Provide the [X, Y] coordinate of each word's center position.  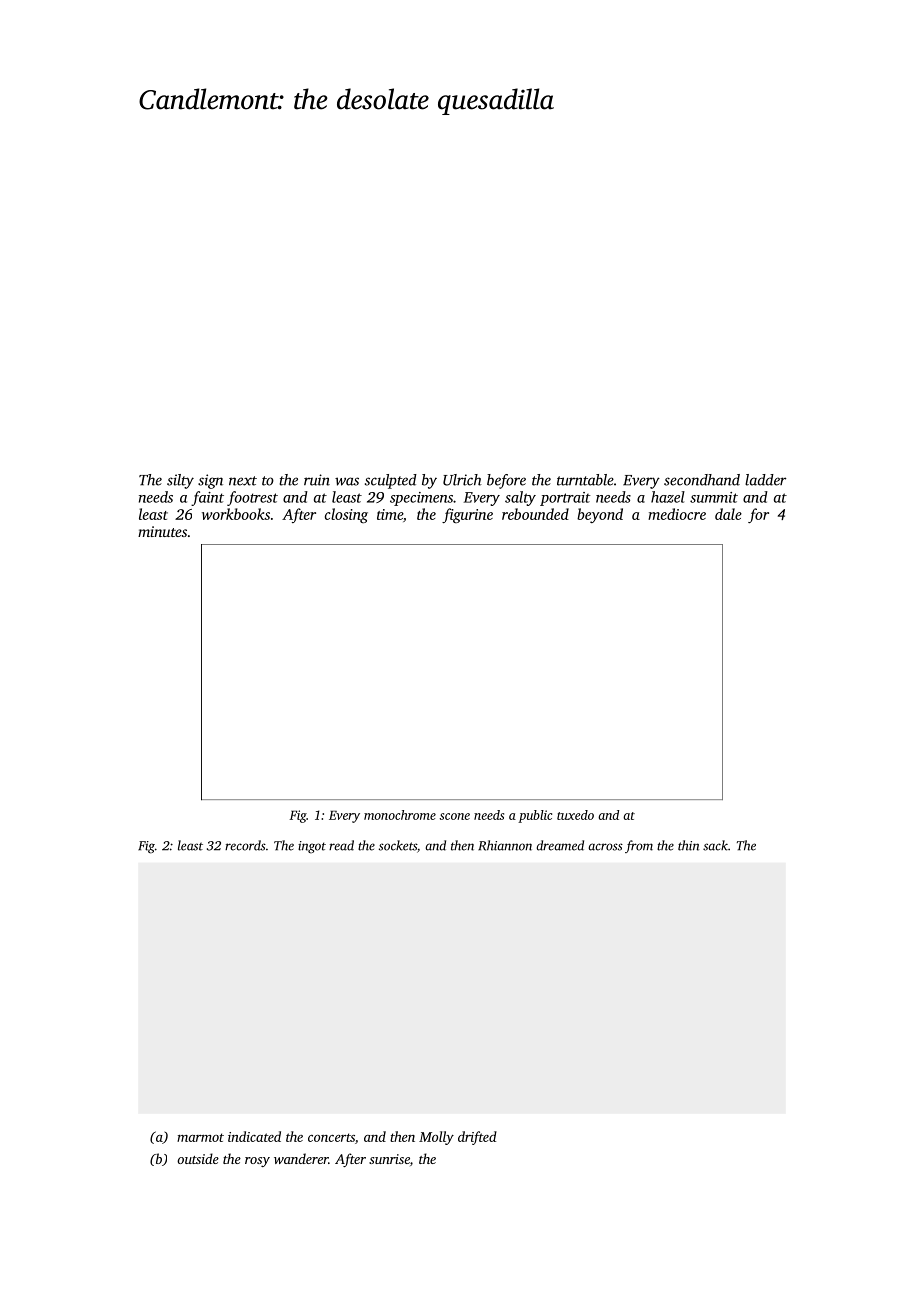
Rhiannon [505, 845]
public [535, 816]
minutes [162, 531]
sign [210, 481]
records [245, 845]
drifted [477, 1138]
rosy [257, 1162]
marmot [200, 1137]
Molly [436, 1138]
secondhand [702, 480]
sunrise [389, 1159]
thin [688, 845]
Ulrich [462, 480]
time [390, 514]
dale [728, 514]
